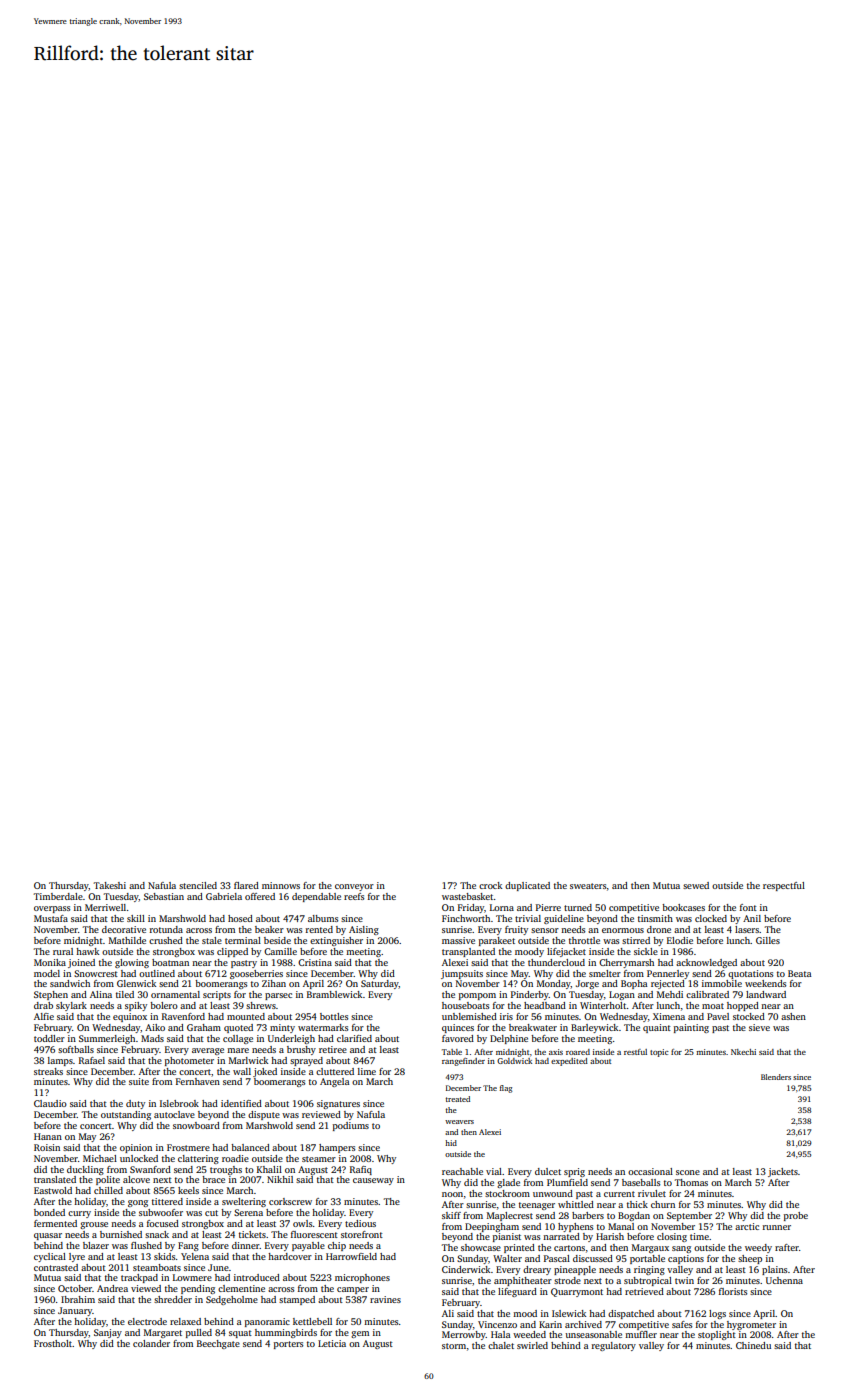 The width and height of the screenshot is (849, 1400). I want to click on crock, so click(490, 885).
